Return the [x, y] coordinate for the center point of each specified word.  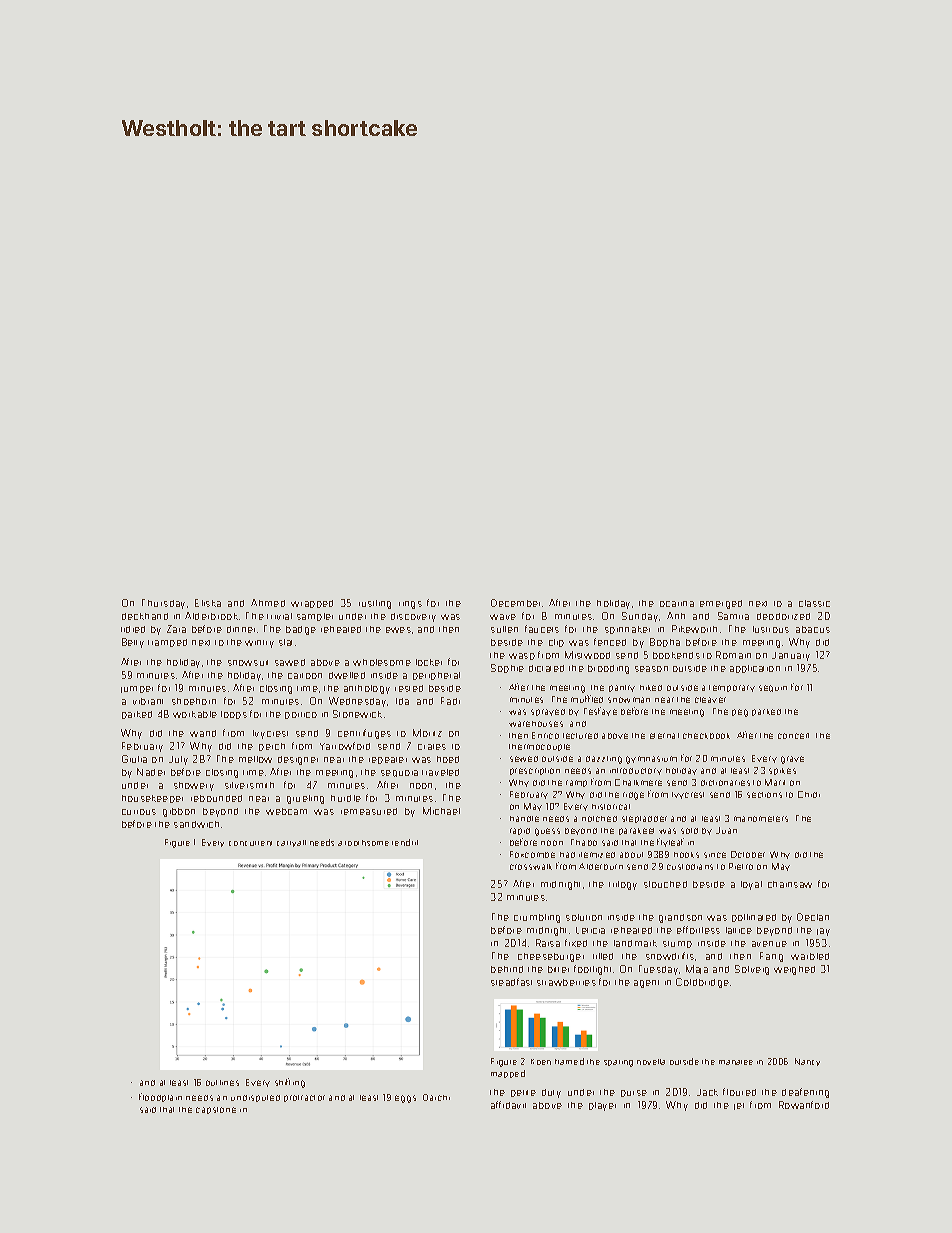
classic [814, 603]
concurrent [250, 843]
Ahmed [268, 603]
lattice [739, 930]
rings [410, 605]
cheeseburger [551, 957]
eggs [405, 1099]
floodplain [160, 1097]
